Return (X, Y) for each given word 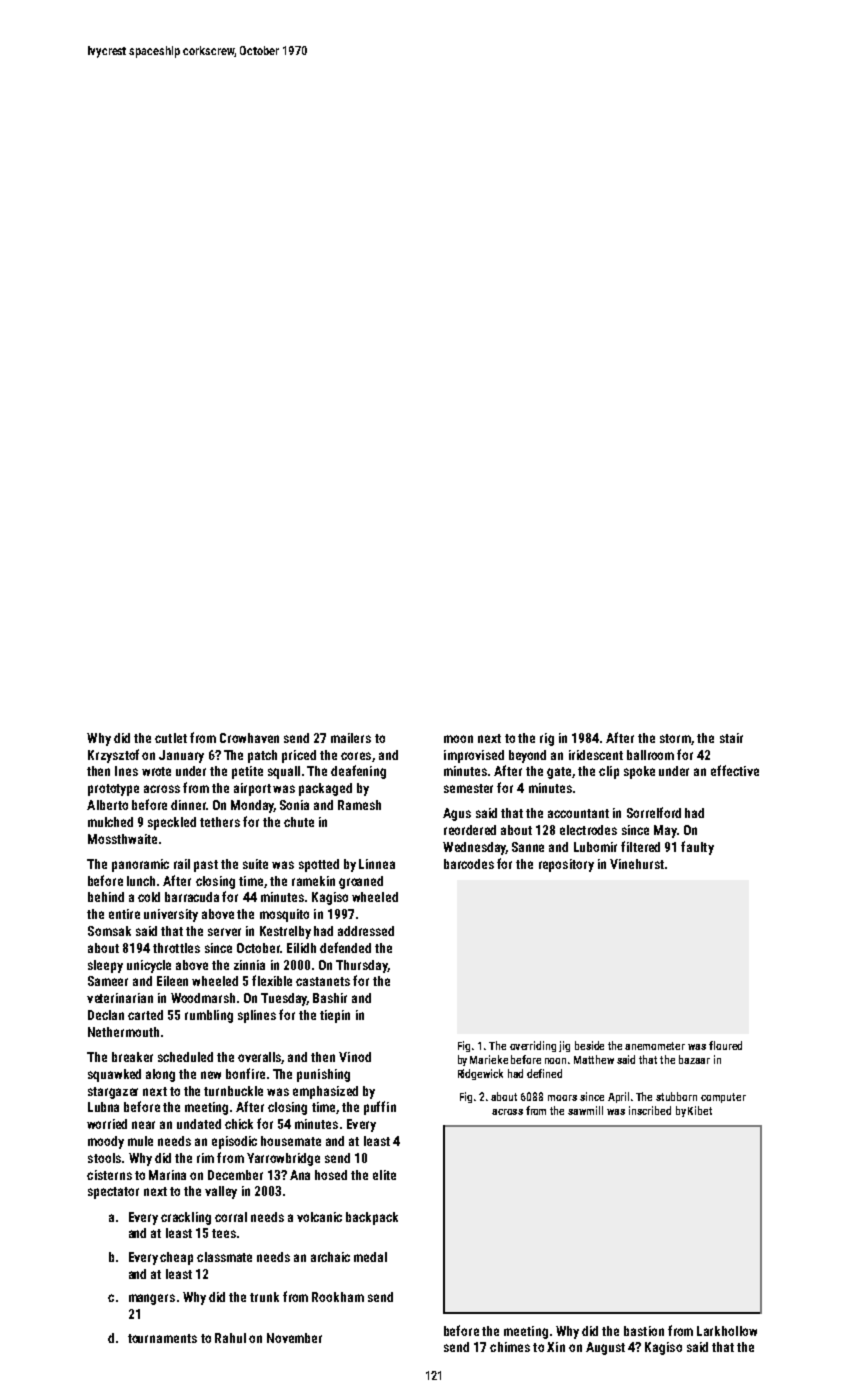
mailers (351, 738)
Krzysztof (113, 756)
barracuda (192, 897)
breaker (132, 1057)
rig (547, 739)
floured (725, 1045)
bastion (644, 1331)
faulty (697, 848)
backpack (372, 1218)
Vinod (355, 1057)
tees (224, 1233)
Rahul (230, 1338)
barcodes (469, 864)
